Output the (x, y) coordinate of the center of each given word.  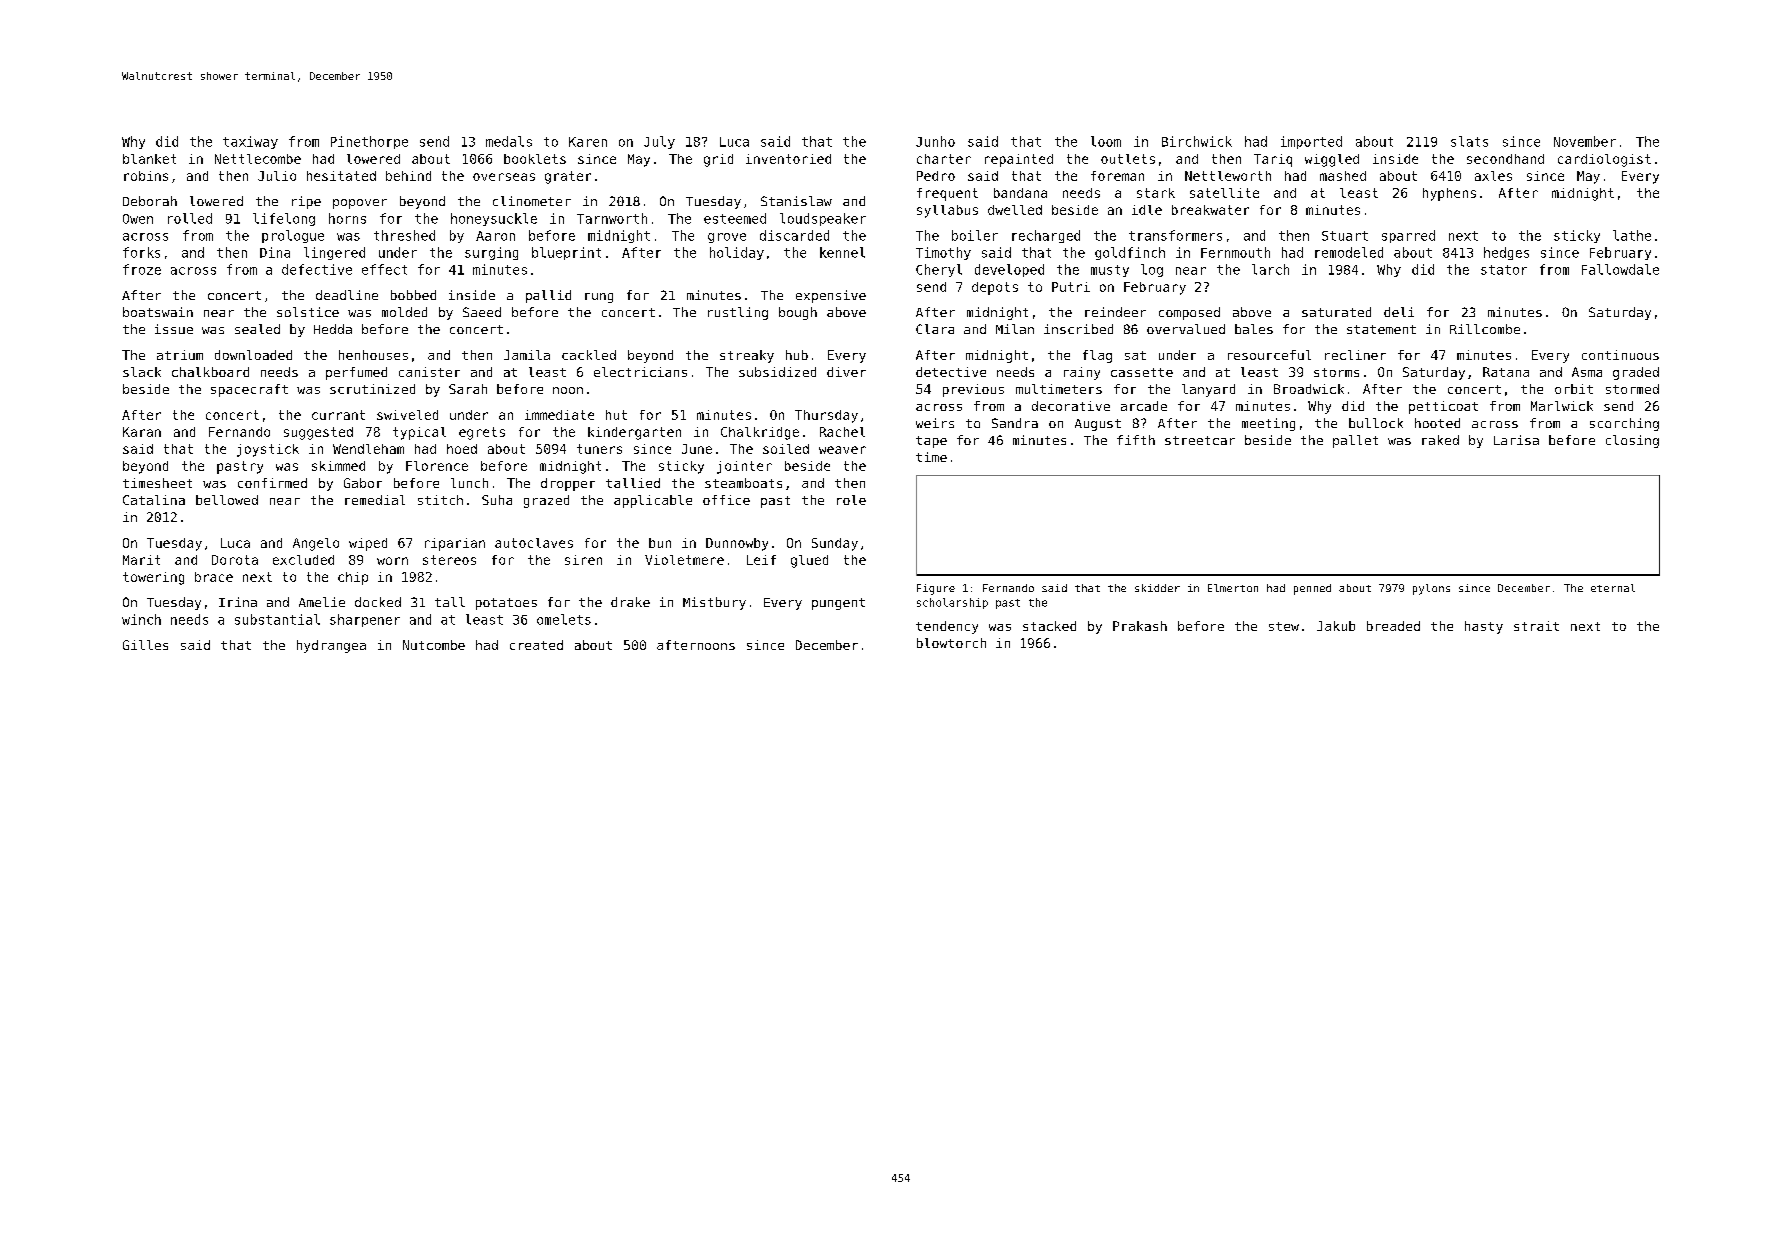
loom (1106, 141)
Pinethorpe (369, 142)
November (1585, 141)
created (536, 645)
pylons (1431, 589)
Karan (142, 432)
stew (1284, 626)
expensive (831, 296)
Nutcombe (434, 645)
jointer (744, 467)
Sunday (835, 544)
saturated (1336, 312)
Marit (141, 560)
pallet (1355, 441)
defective (317, 269)
